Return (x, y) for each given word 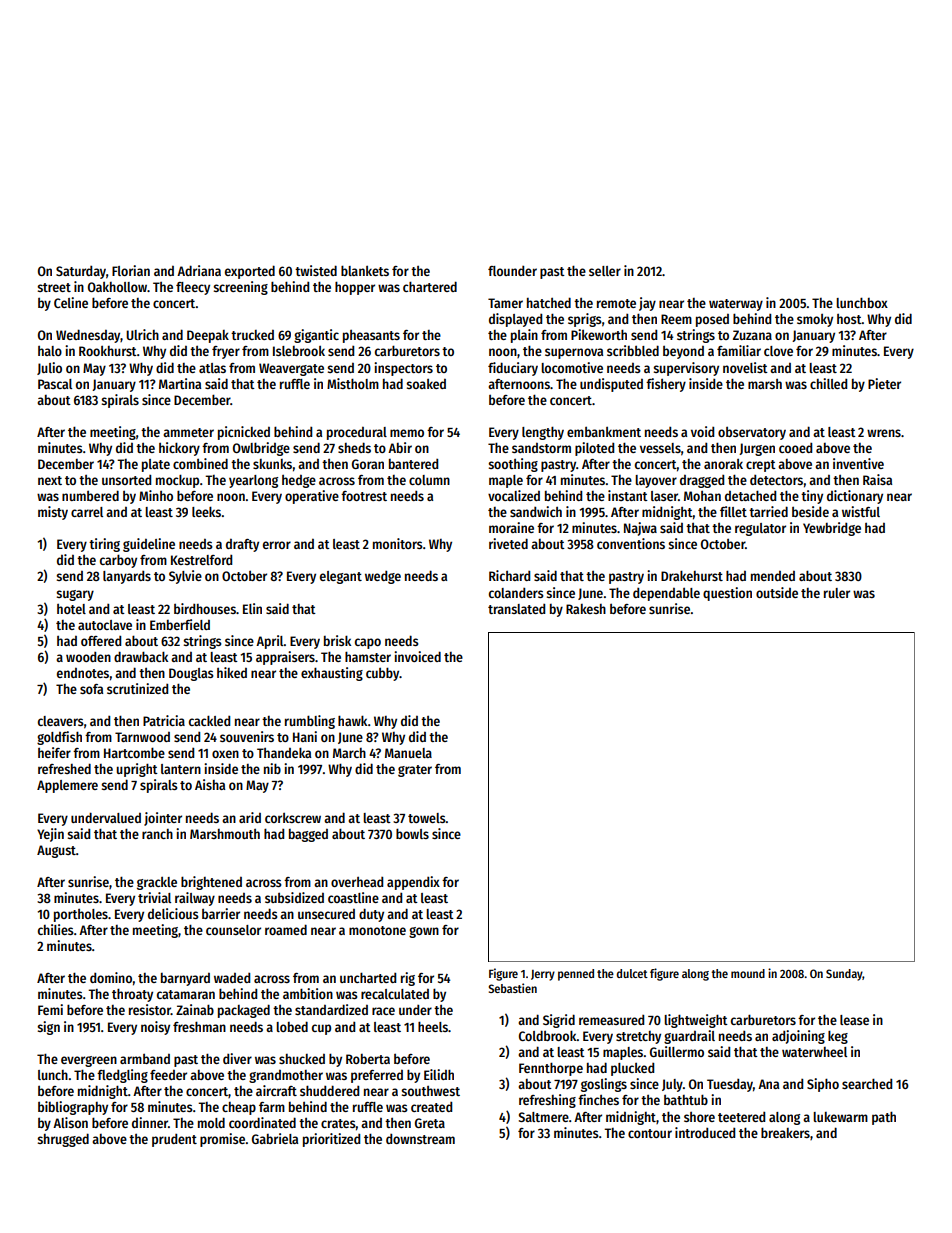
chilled (828, 383)
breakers (785, 1132)
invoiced (417, 656)
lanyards (127, 577)
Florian (131, 270)
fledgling (122, 1076)
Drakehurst (692, 575)
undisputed (611, 385)
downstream (420, 1139)
